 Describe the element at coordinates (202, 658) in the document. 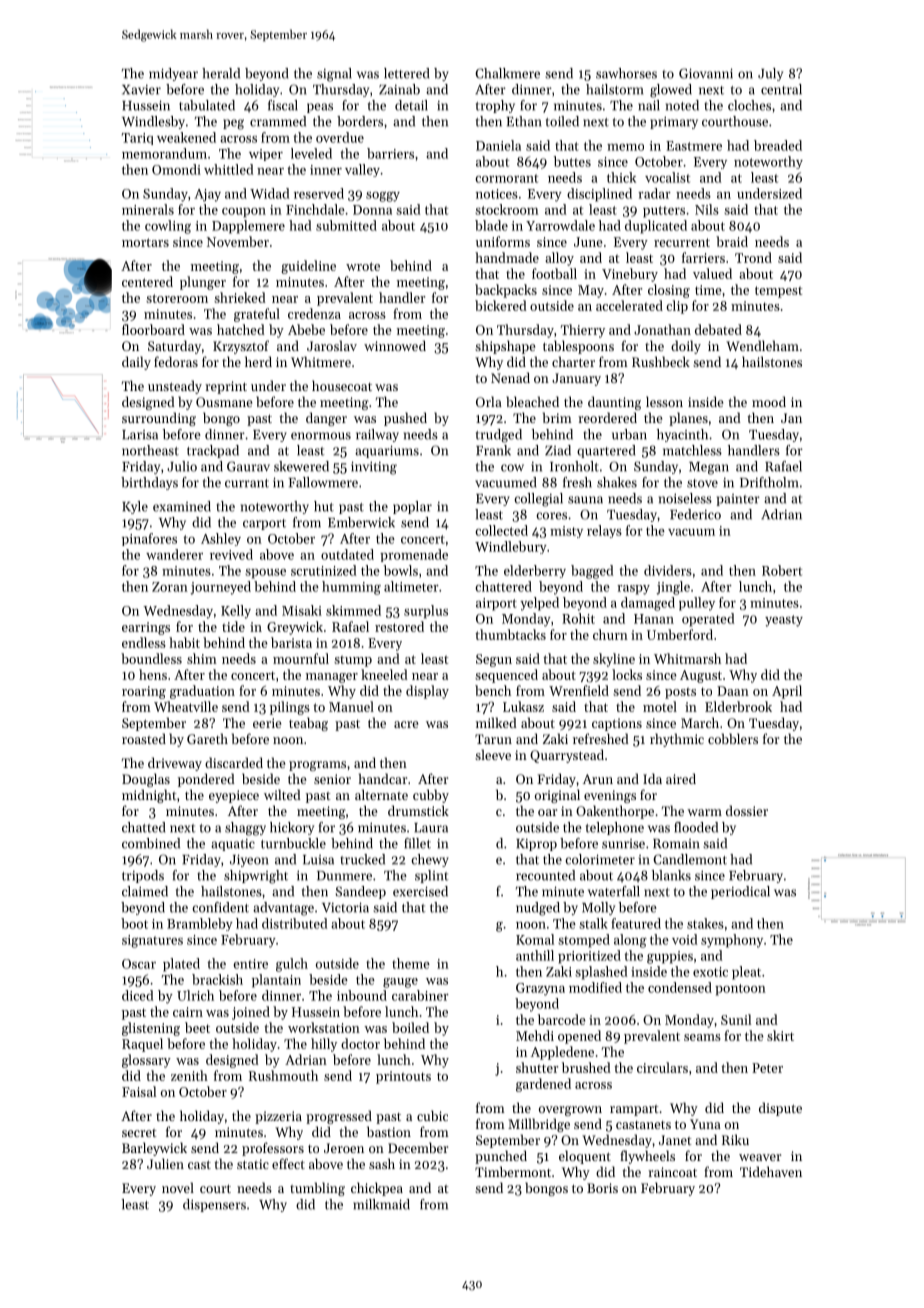

I see `shim` at that location.
